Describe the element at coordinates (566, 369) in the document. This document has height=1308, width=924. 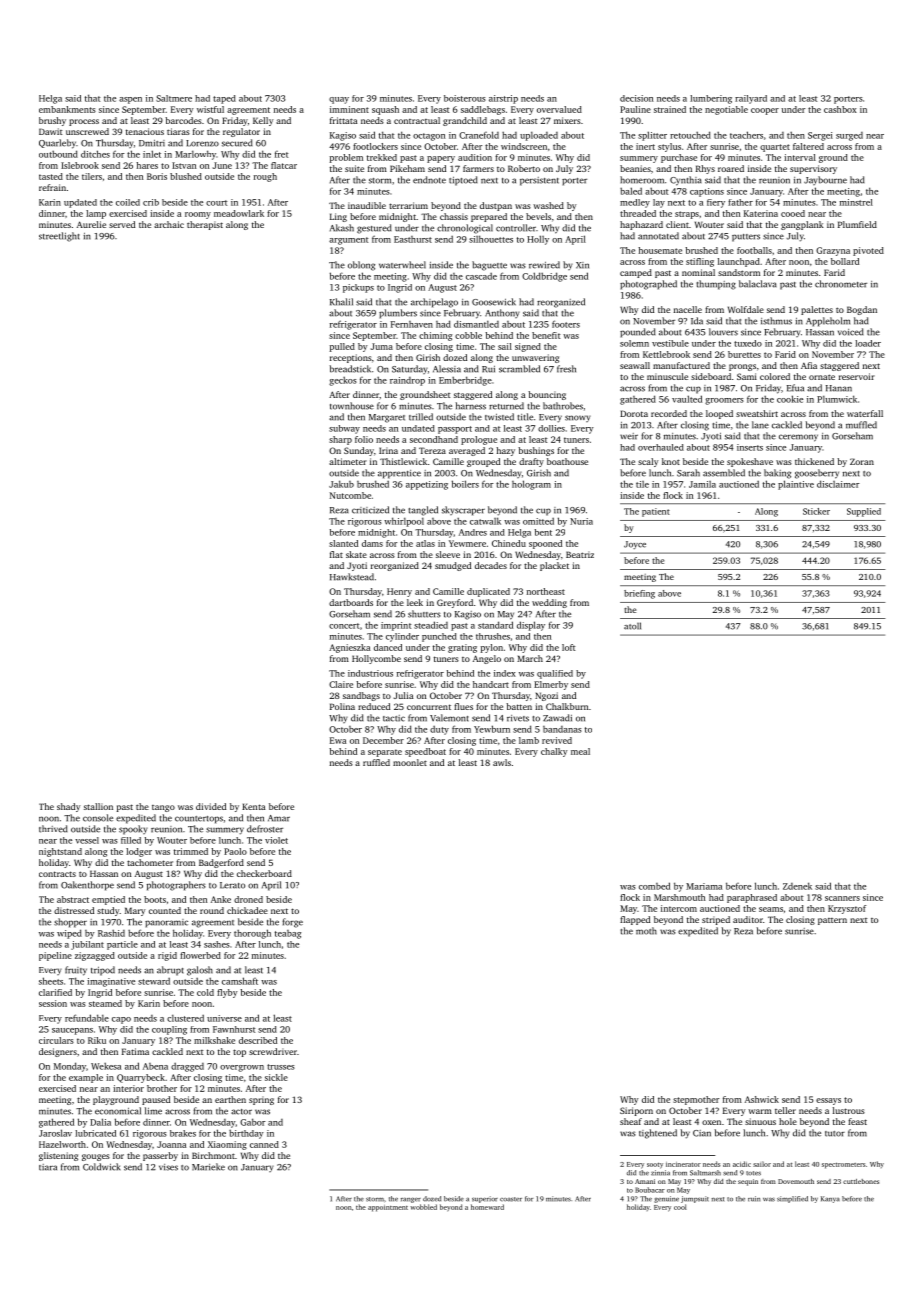
I see `fresh` at that location.
